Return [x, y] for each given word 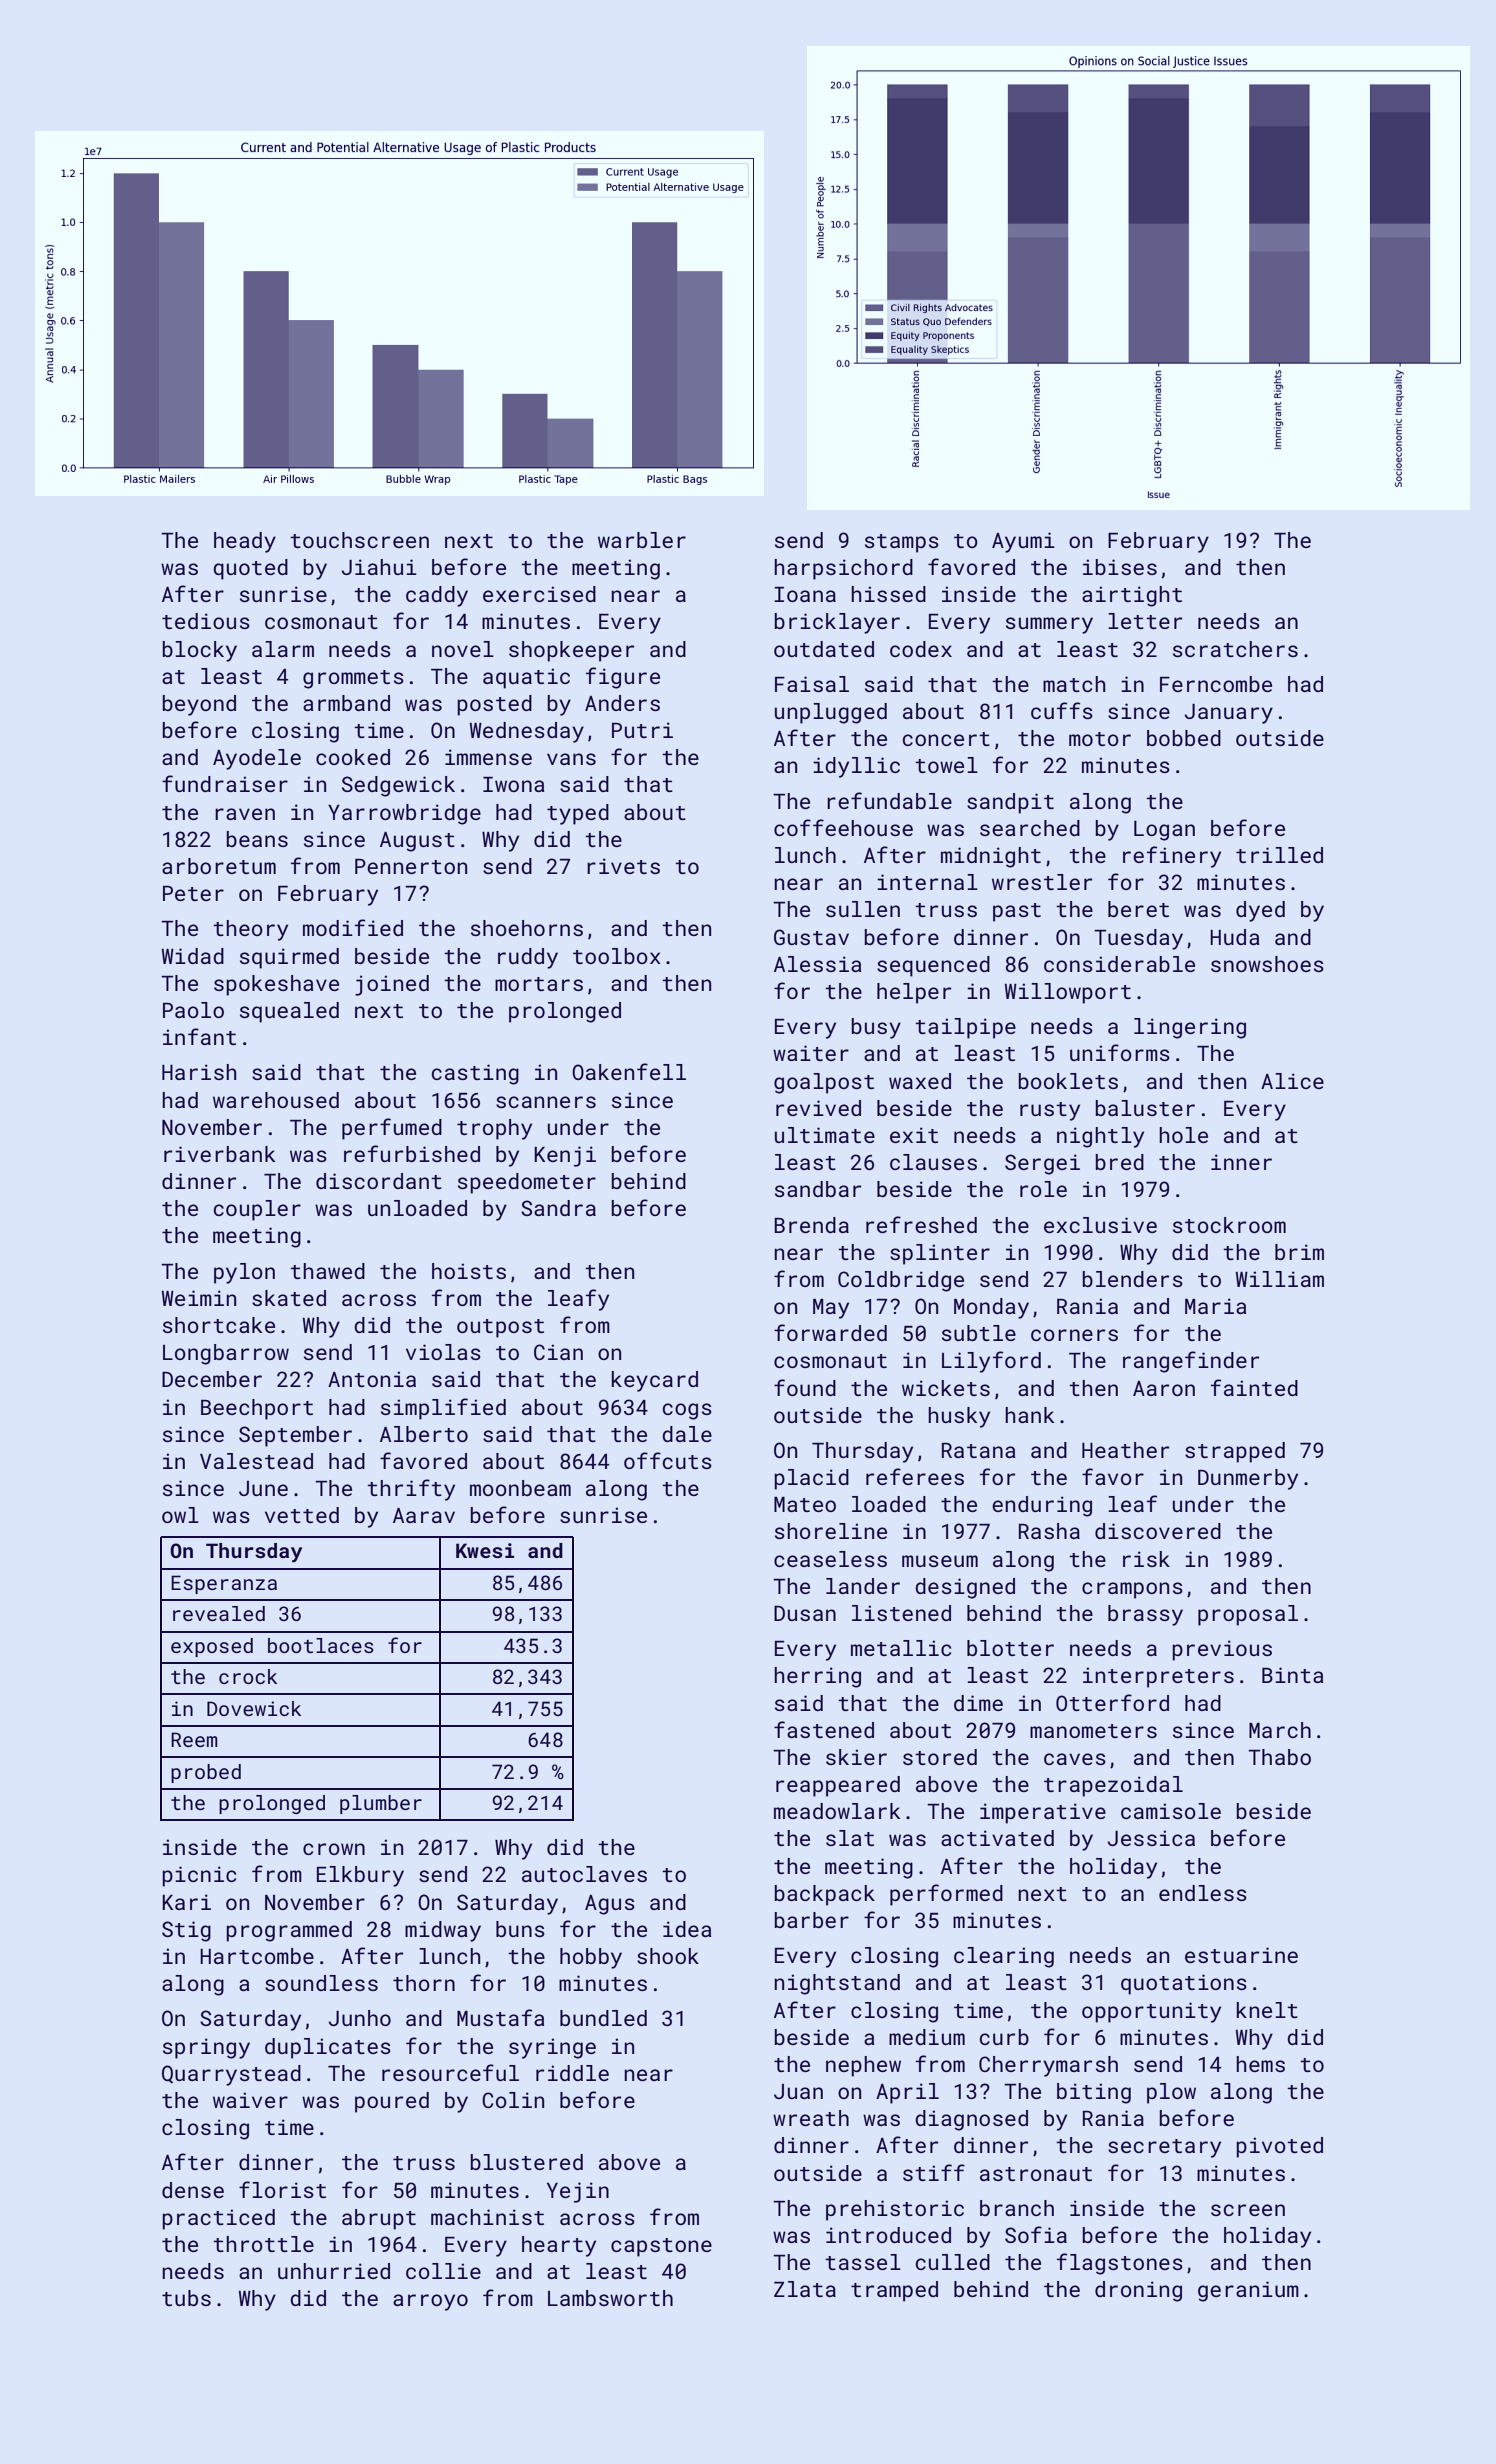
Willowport [1068, 993]
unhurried [334, 2271]
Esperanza [224, 1584]
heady [245, 542]
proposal [1248, 1615]
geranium [1248, 2291]
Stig [186, 1931]
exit [914, 1135]
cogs [687, 1411]
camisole [1171, 1811]
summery [1049, 625]
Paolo [193, 1010]
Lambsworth [610, 2298]
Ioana [805, 594]
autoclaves [584, 1874]
